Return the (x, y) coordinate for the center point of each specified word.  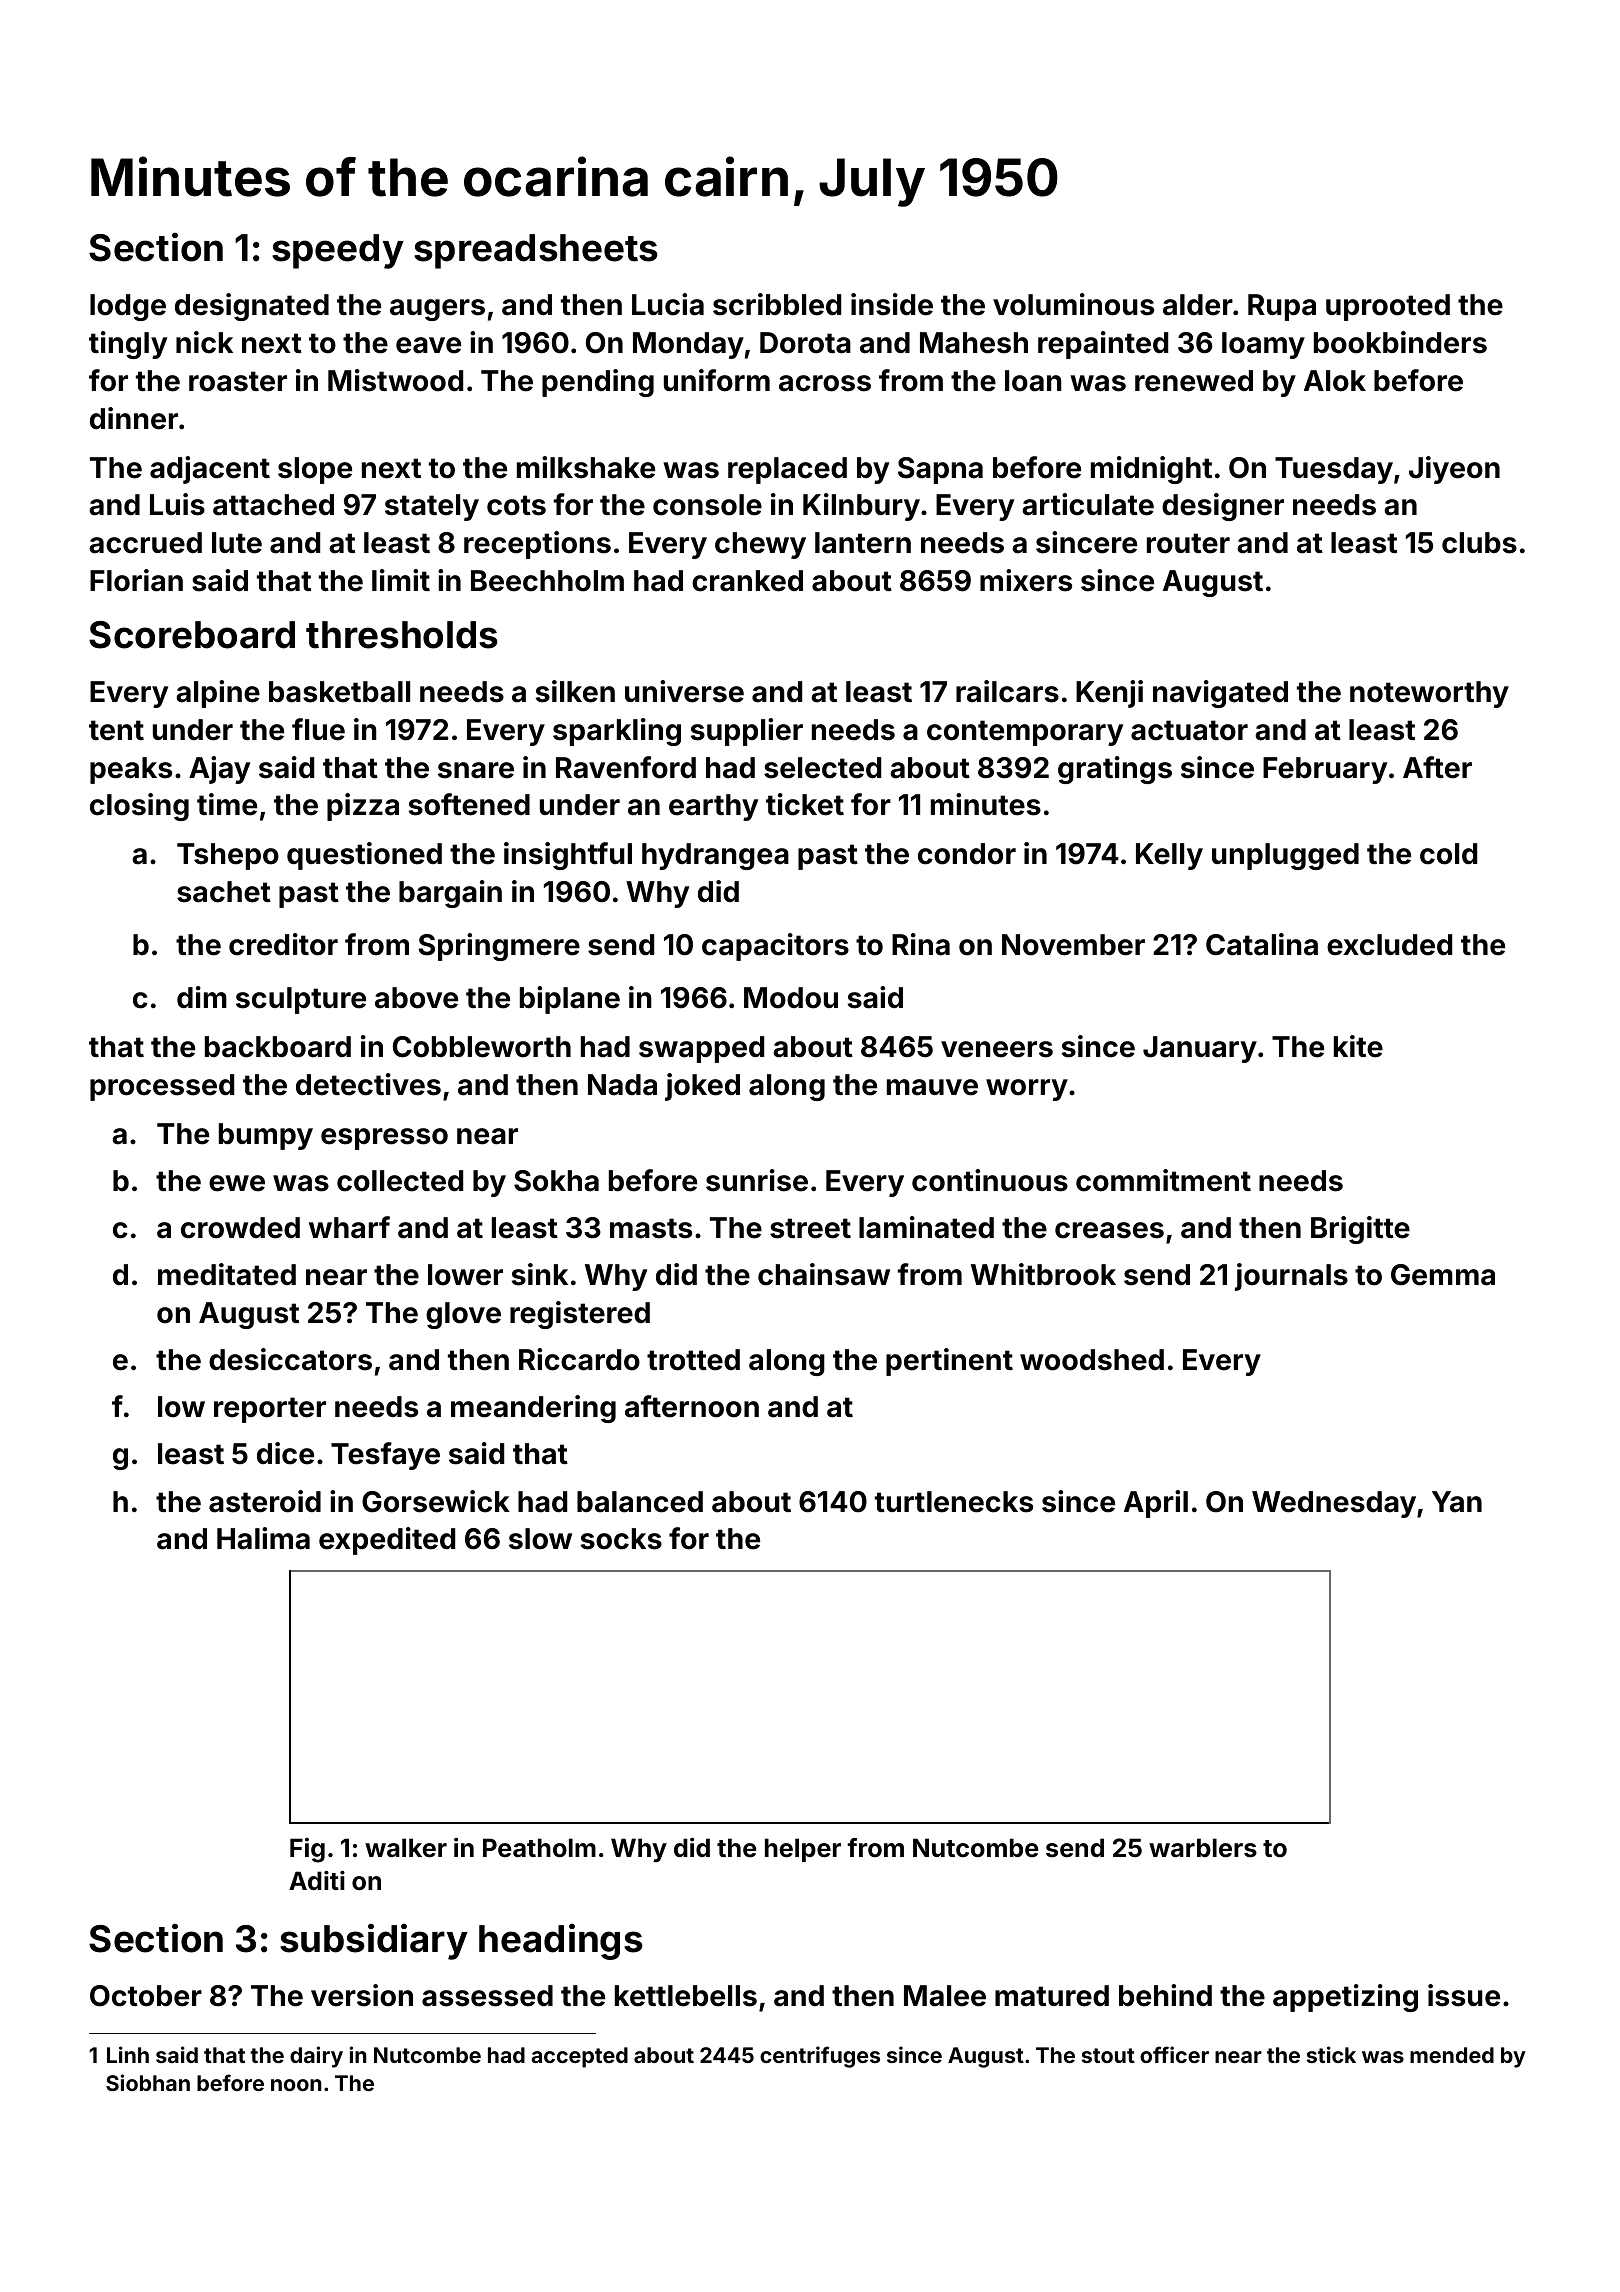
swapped (701, 1049)
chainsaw (824, 1274)
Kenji (1109, 694)
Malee (945, 1996)
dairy (316, 2057)
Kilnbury (861, 507)
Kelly (1169, 856)
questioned (364, 856)
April (1156, 1504)
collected (400, 1181)
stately (432, 507)
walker (406, 1848)
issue (1464, 1995)
